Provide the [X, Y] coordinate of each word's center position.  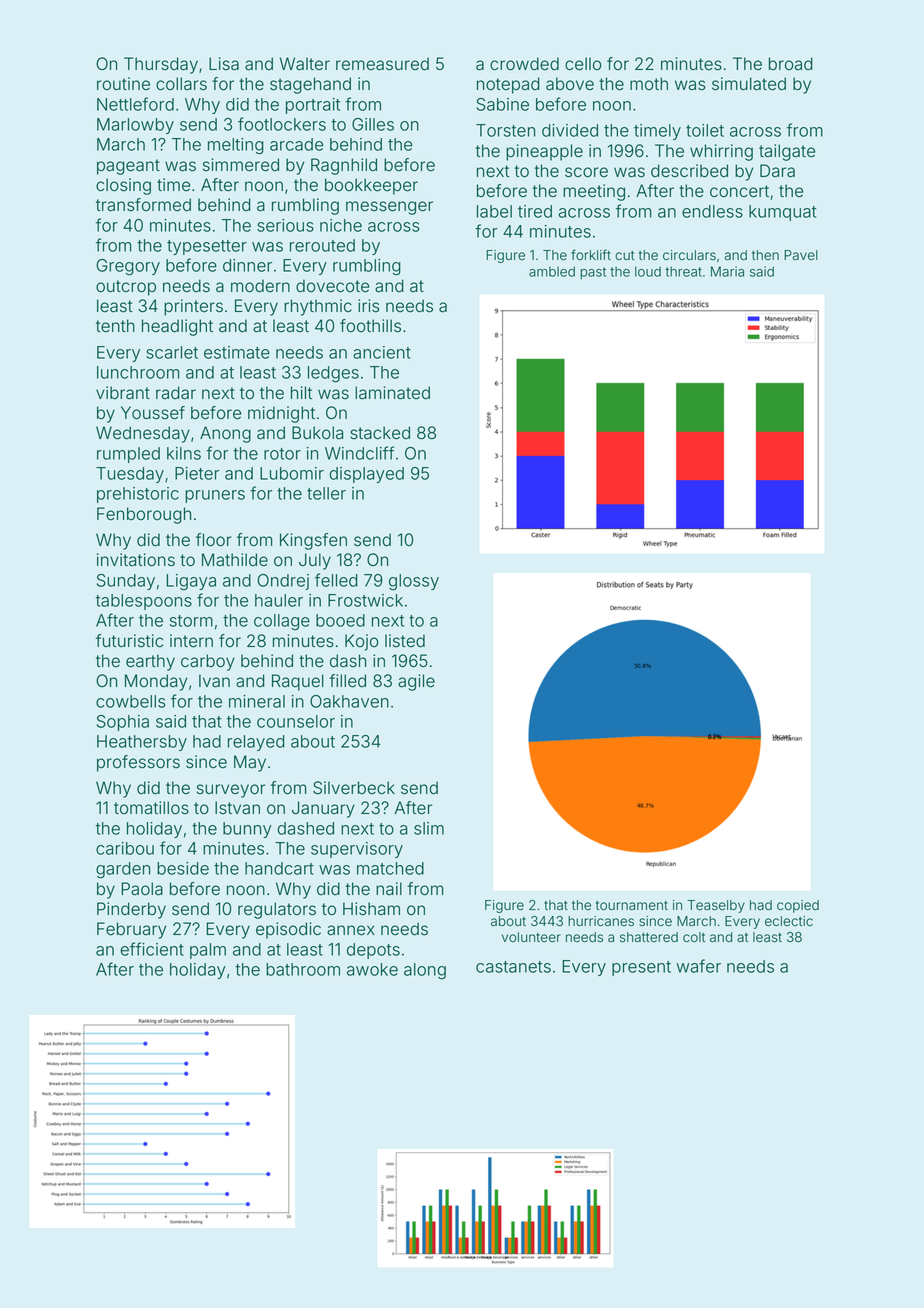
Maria [727, 271]
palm [208, 951]
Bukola [317, 433]
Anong [225, 434]
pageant [128, 167]
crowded [524, 64]
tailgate [787, 152]
